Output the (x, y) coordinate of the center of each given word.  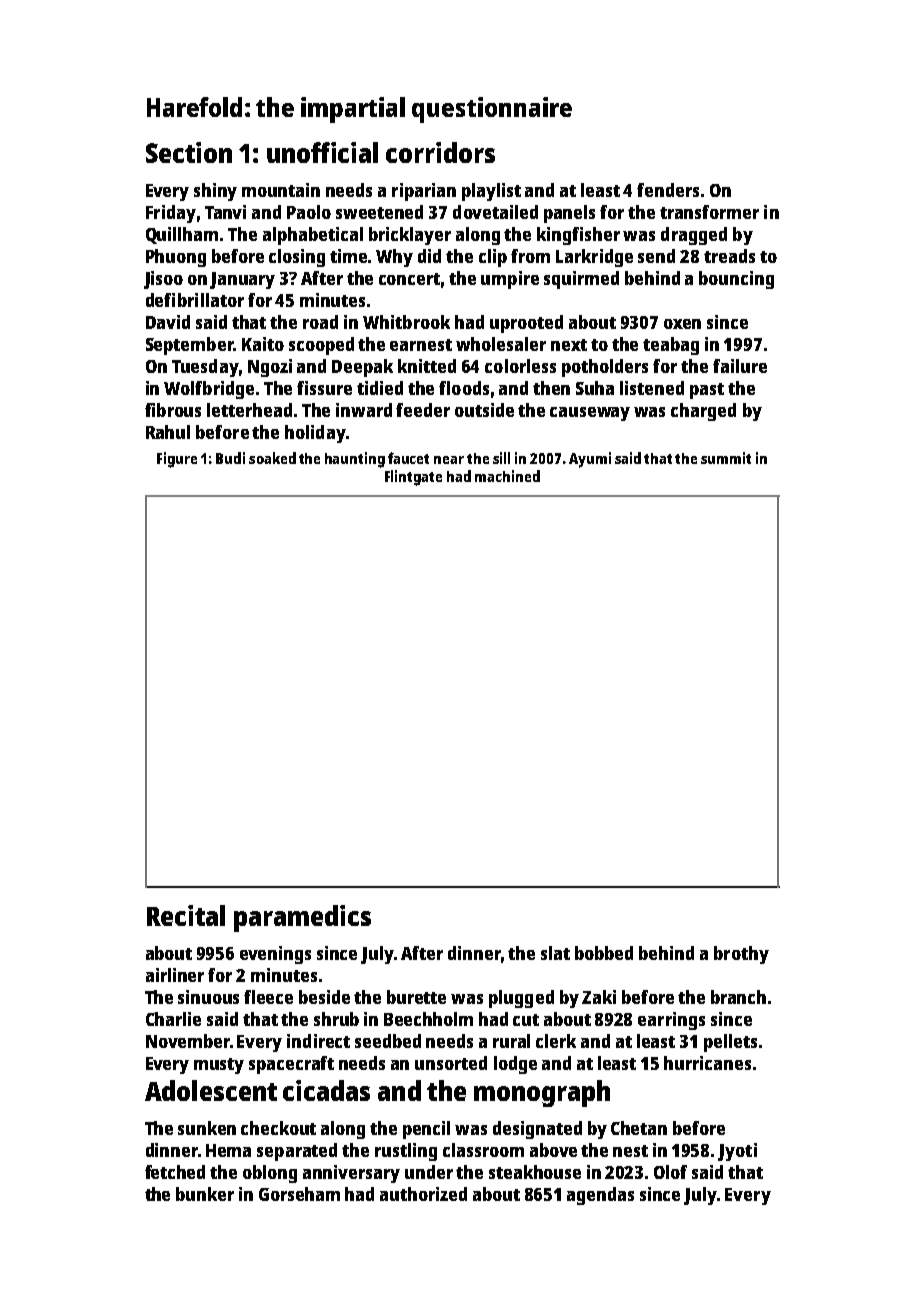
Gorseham (299, 1194)
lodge (515, 1065)
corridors (440, 152)
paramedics (302, 918)
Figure (177, 460)
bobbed (604, 953)
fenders (668, 190)
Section (189, 152)
